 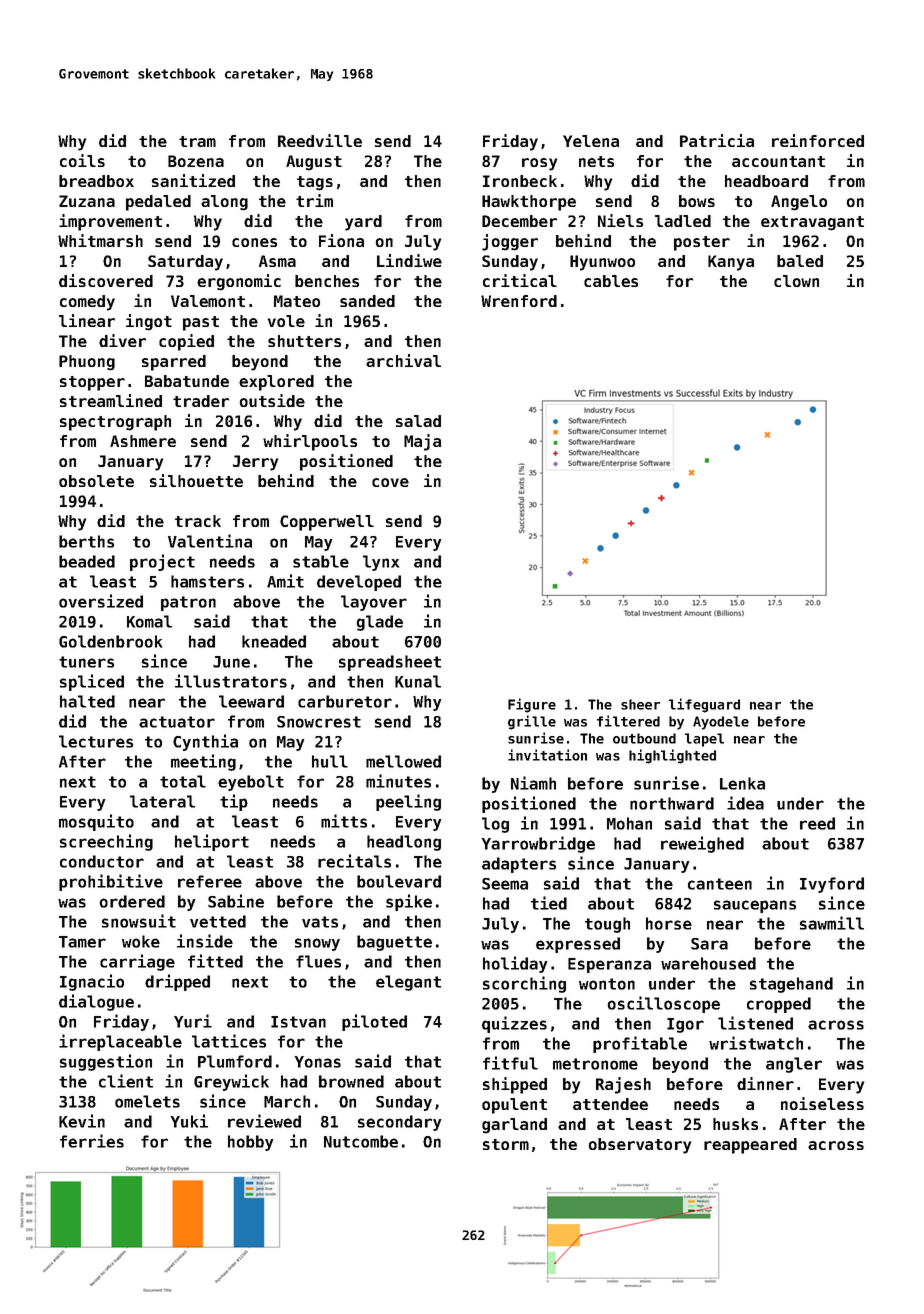 I want to click on coils, so click(x=82, y=160).
